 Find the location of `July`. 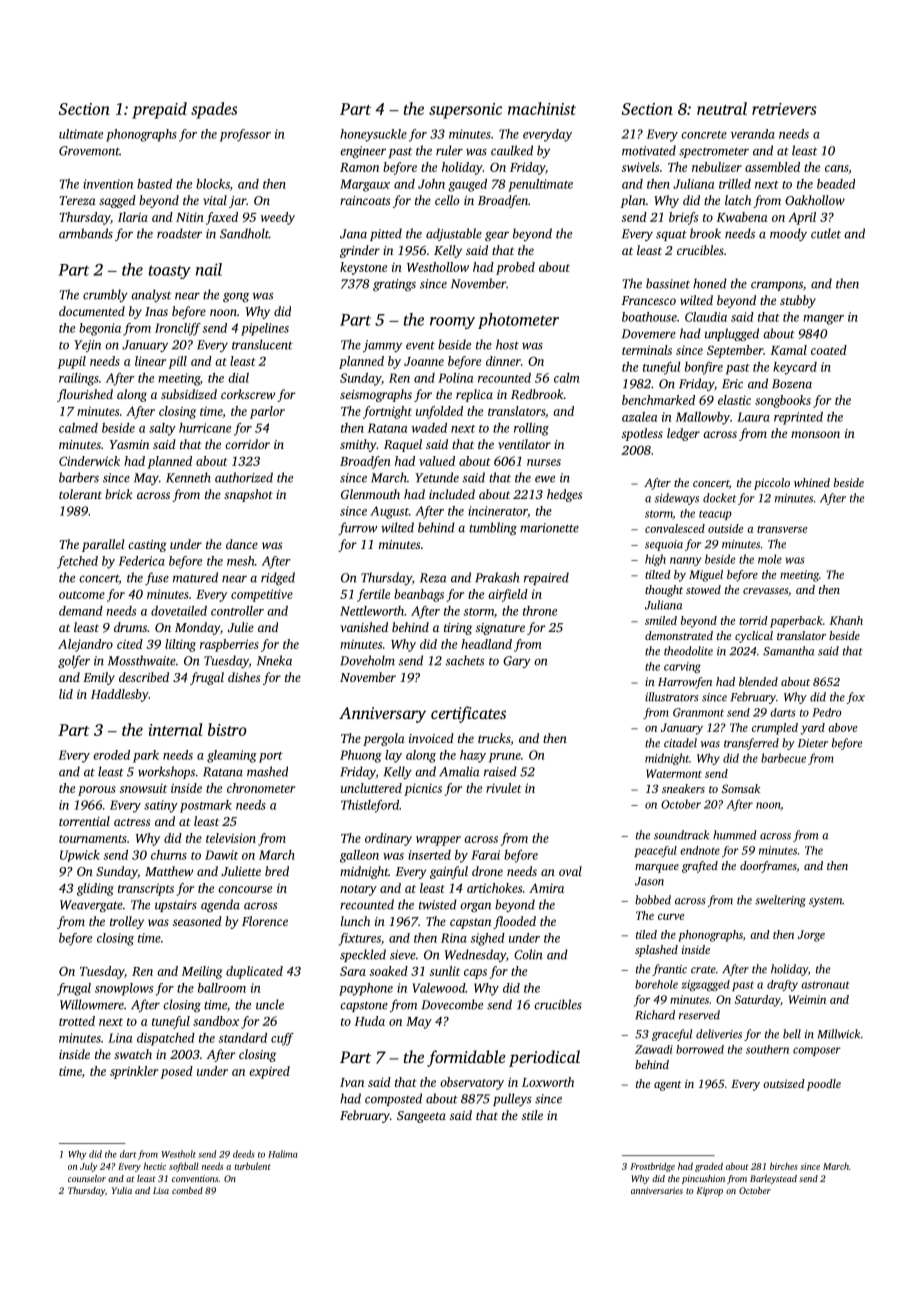

July is located at coordinates (89, 1167).
